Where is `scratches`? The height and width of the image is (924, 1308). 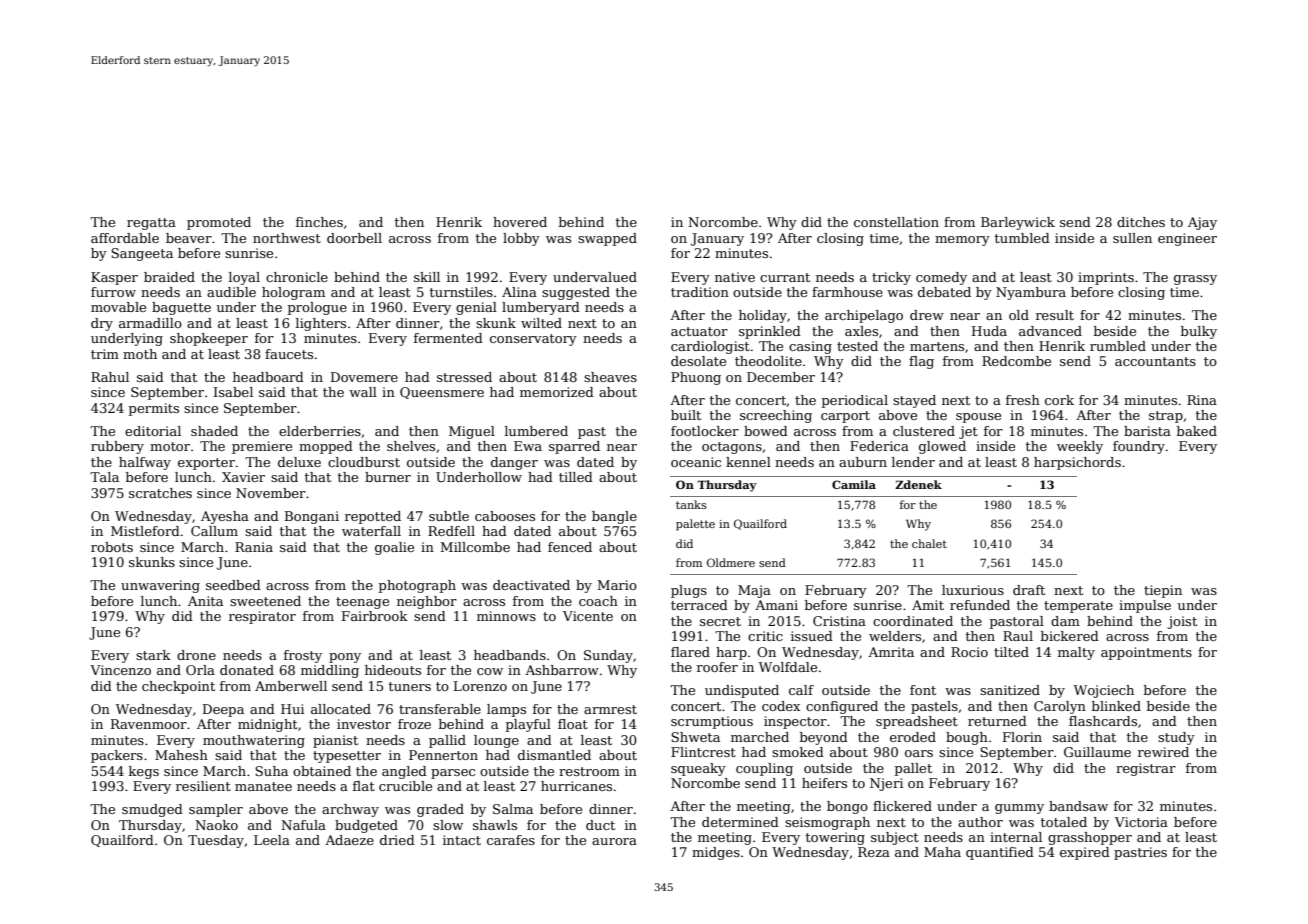
scratches is located at coordinates (160, 493).
